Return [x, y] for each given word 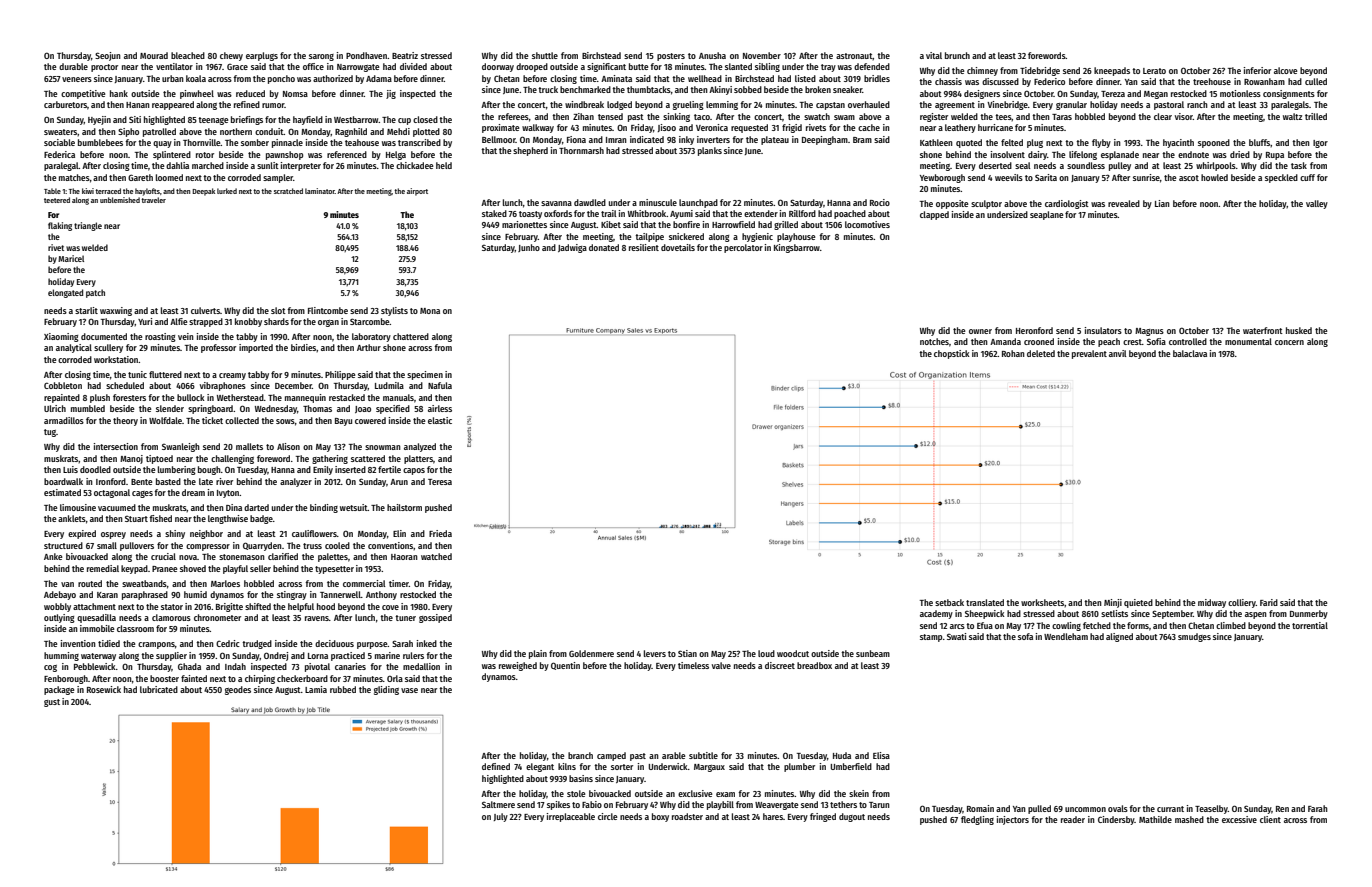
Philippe [340, 375]
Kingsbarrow [797, 248]
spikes [558, 805]
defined [496, 766]
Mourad [154, 55]
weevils [1009, 177]
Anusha [712, 55]
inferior [1257, 70]
